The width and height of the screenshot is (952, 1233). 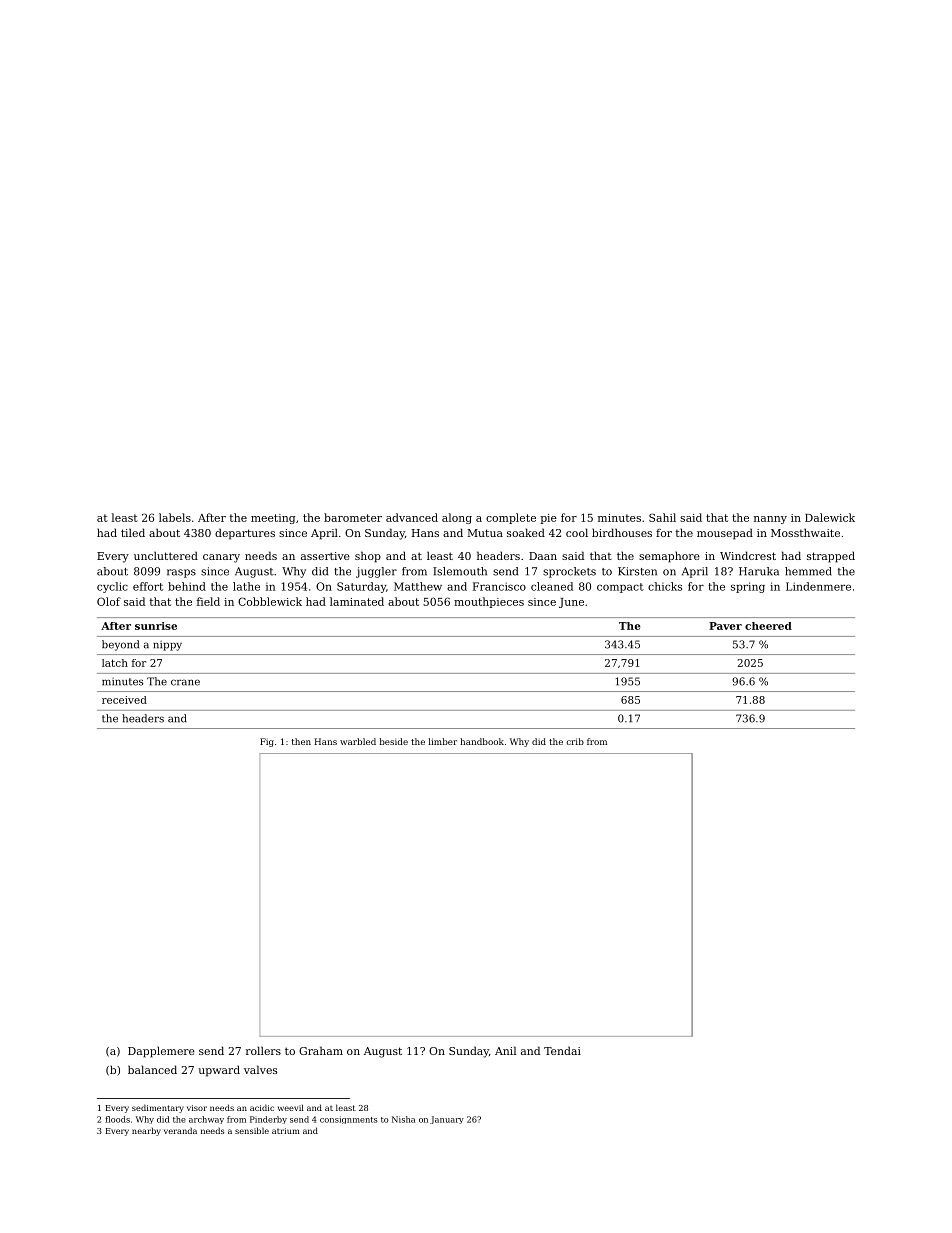 I want to click on Anil, so click(x=505, y=1050).
